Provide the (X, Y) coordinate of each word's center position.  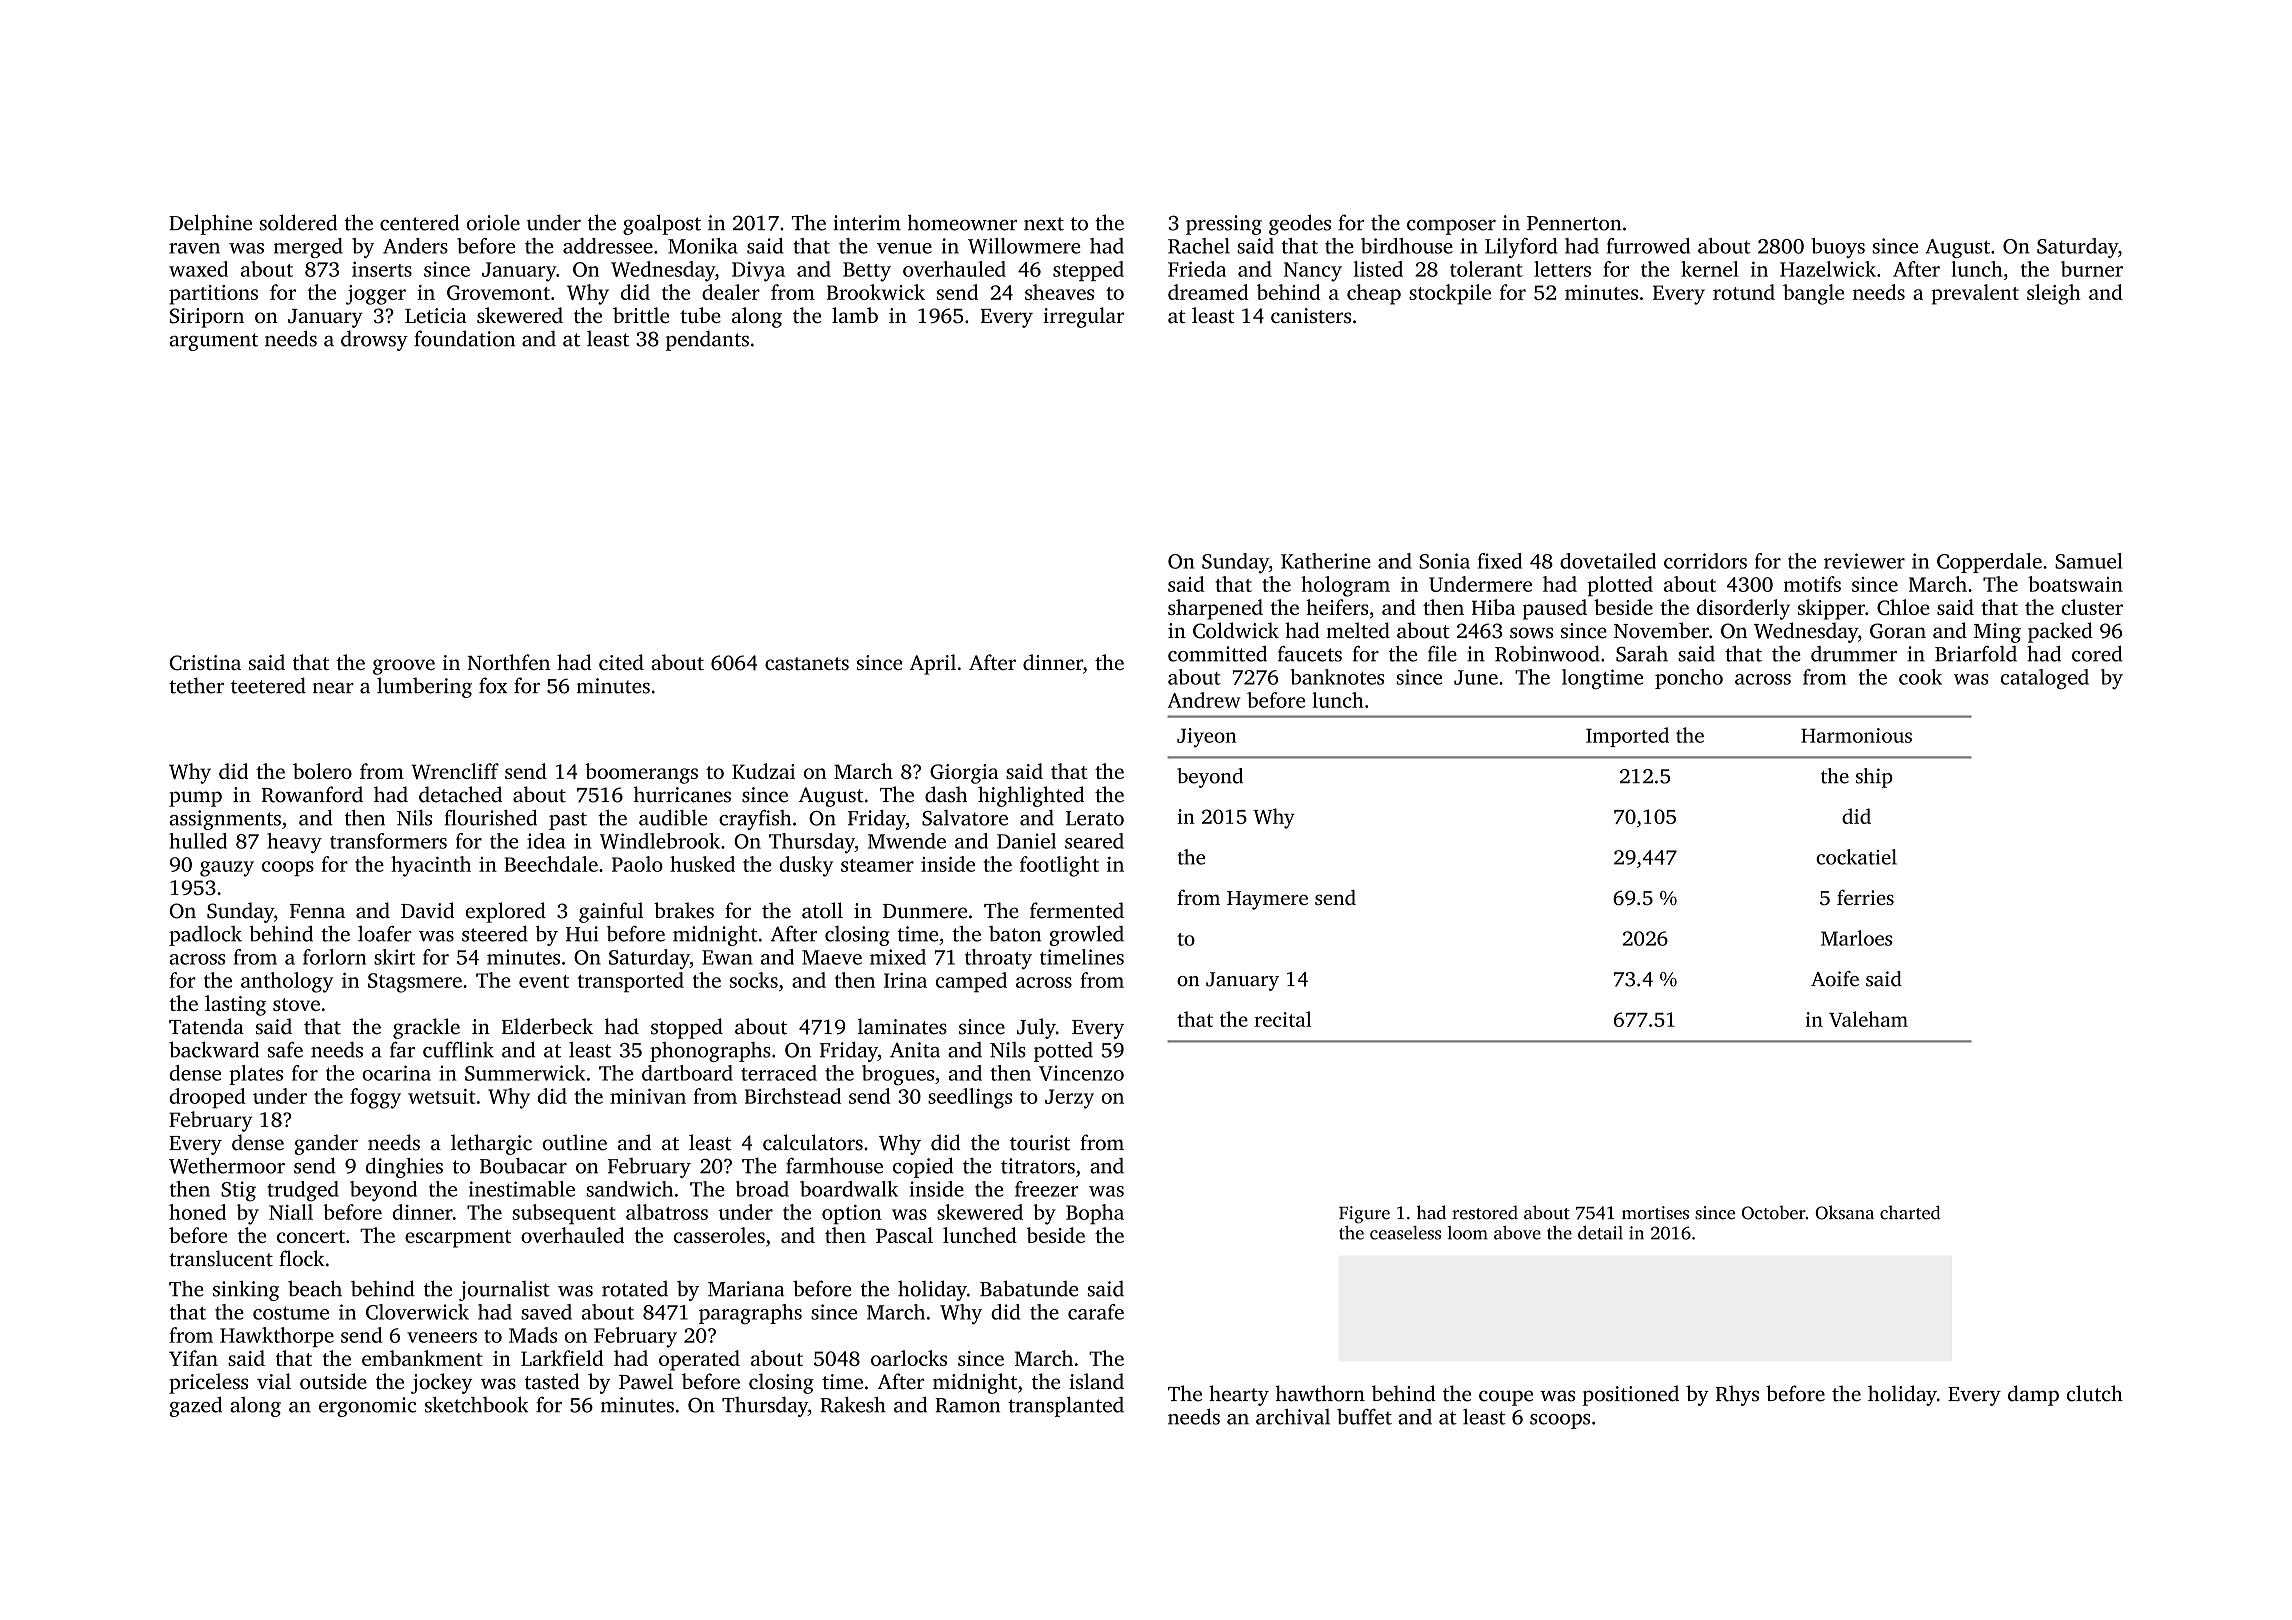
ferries (1865, 897)
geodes (1300, 224)
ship (1874, 778)
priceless (208, 1383)
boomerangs (641, 773)
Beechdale (551, 864)
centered (419, 222)
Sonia (1444, 561)
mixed (898, 957)
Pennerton (1574, 223)
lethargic (491, 1144)
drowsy (374, 340)
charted (1910, 1212)
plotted (1620, 586)
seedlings (970, 1098)
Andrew (1204, 700)
